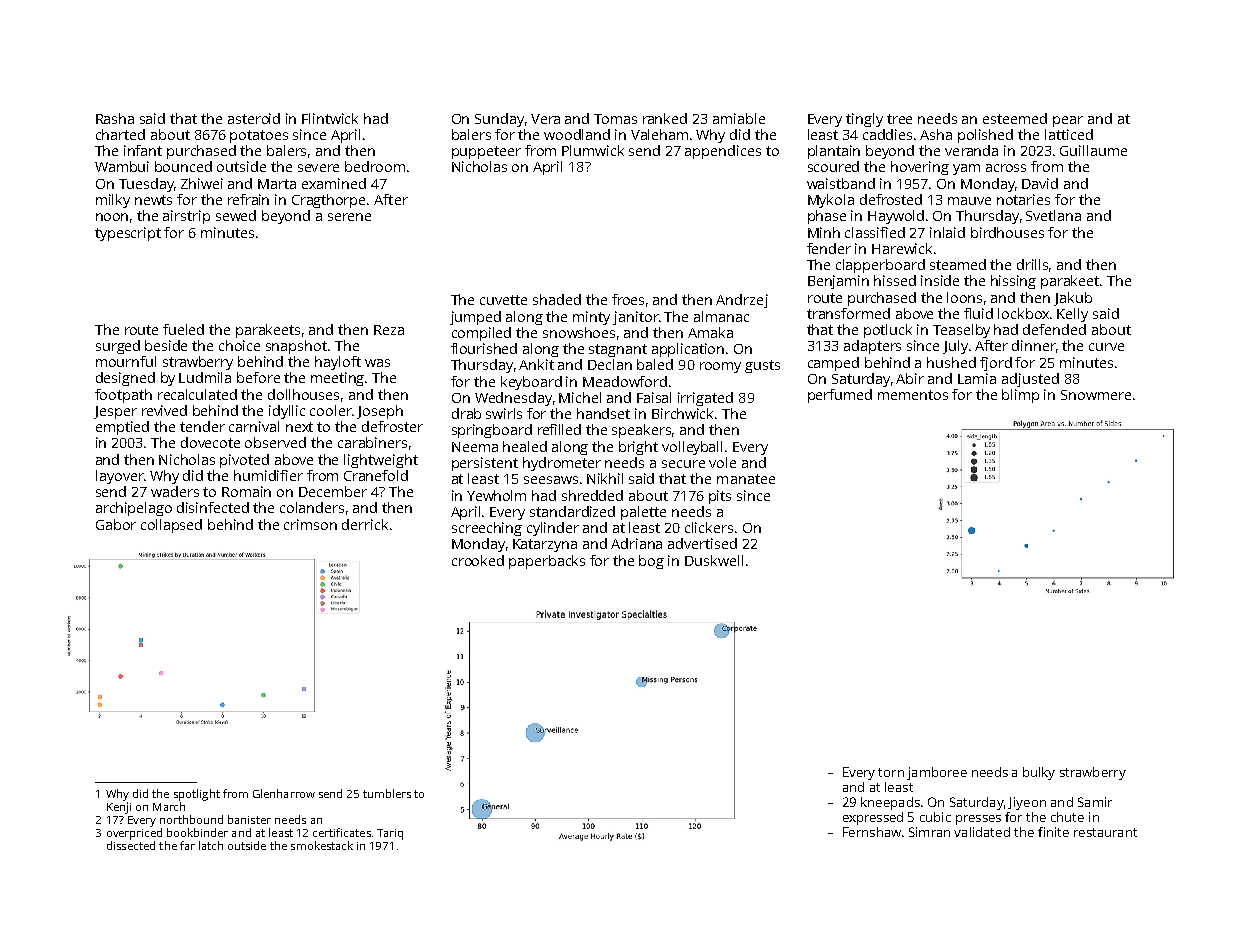 The height and width of the page is (952, 1233). What do you see at coordinates (387, 793) in the page?
I see `tumblers` at bounding box center [387, 793].
